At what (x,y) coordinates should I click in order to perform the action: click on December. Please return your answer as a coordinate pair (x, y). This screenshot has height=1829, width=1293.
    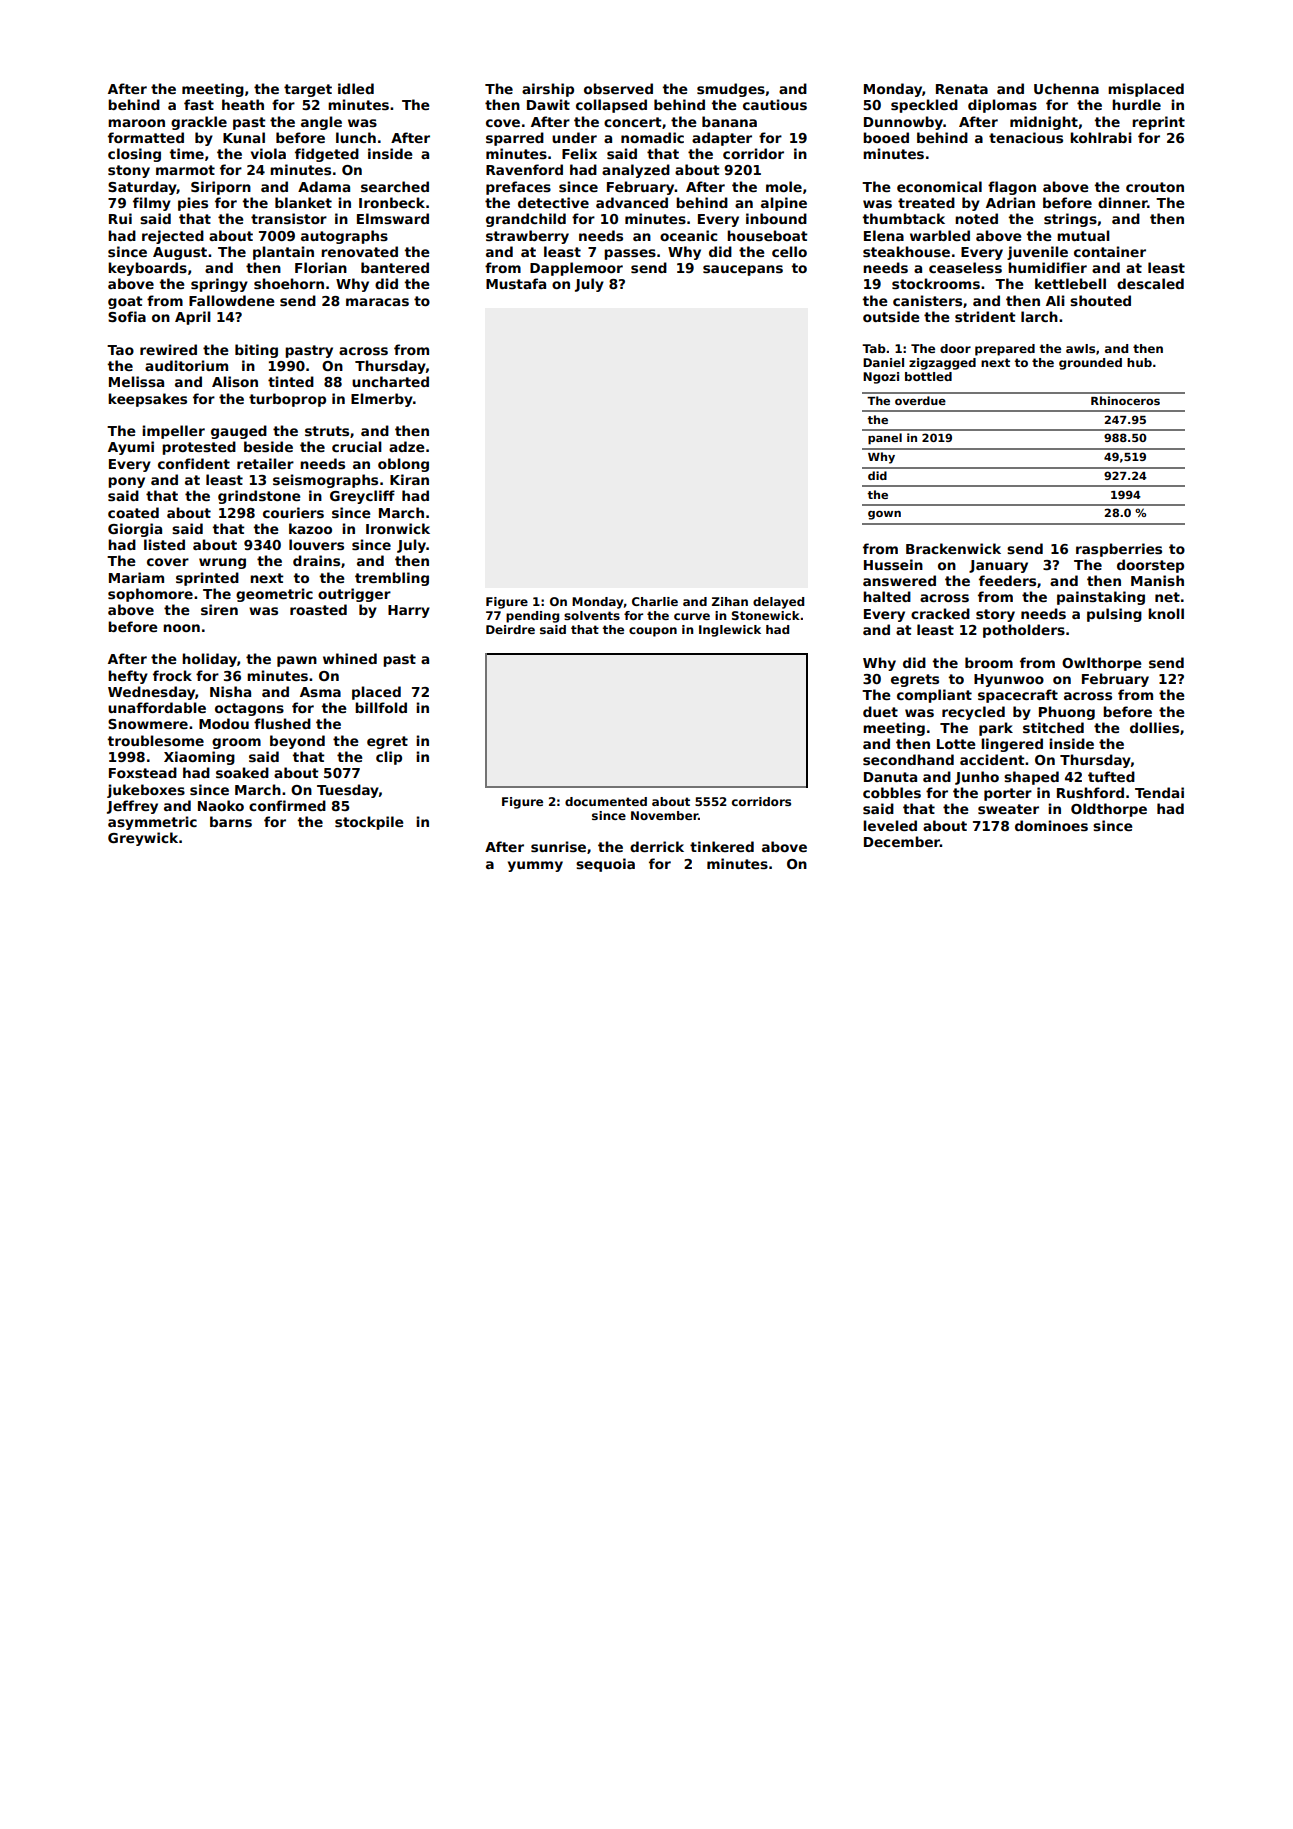
    Looking at the image, I should click on (902, 841).
